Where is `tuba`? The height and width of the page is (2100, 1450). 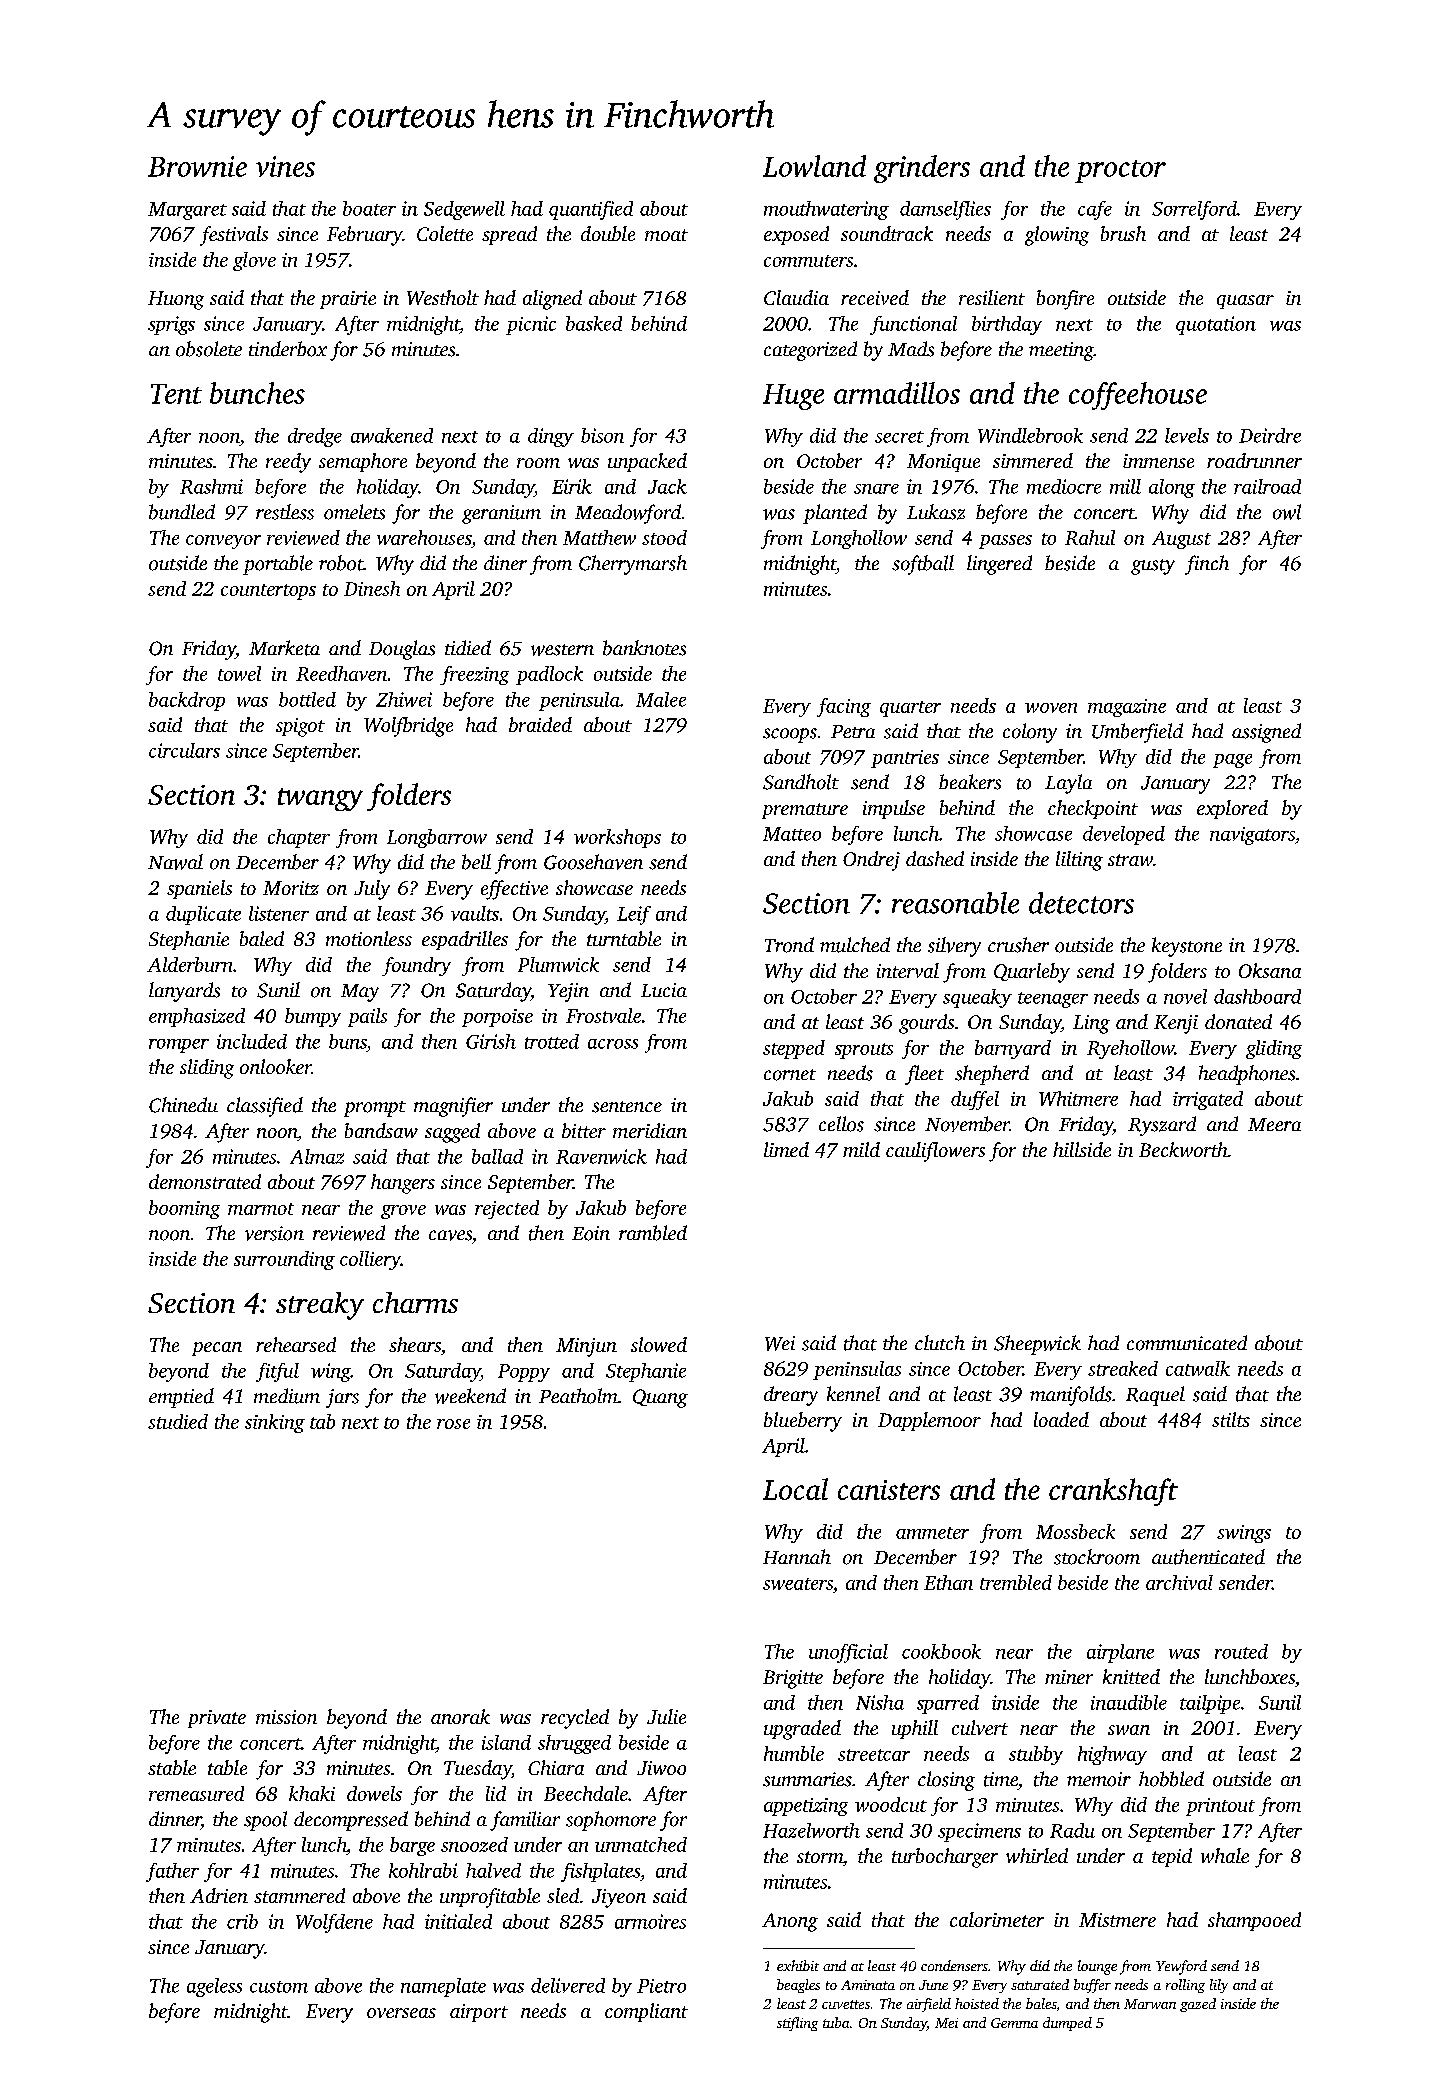 tuba is located at coordinates (836, 2022).
